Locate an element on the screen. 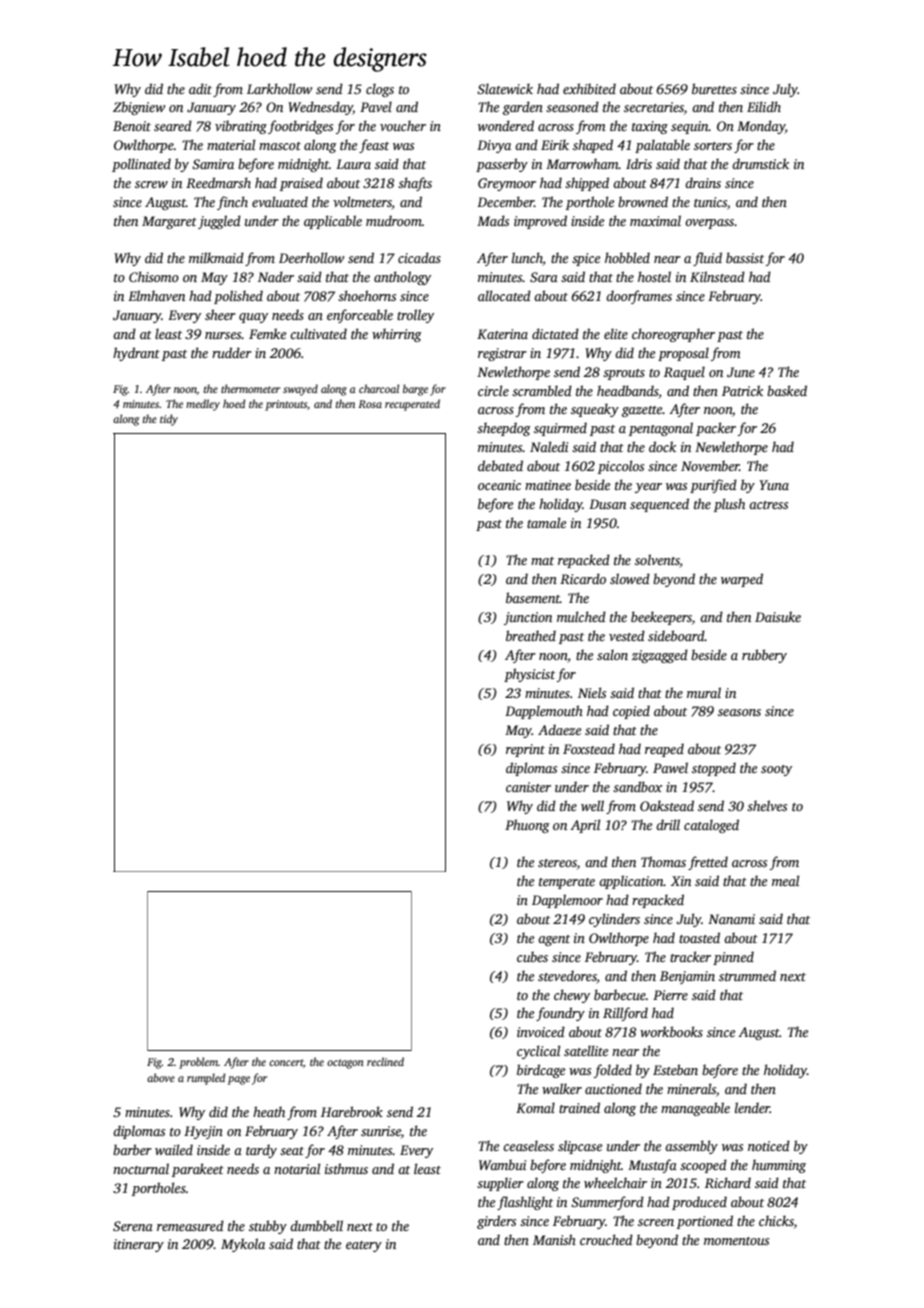 This screenshot has height=1308, width=924. drumstick is located at coordinates (760, 163).
